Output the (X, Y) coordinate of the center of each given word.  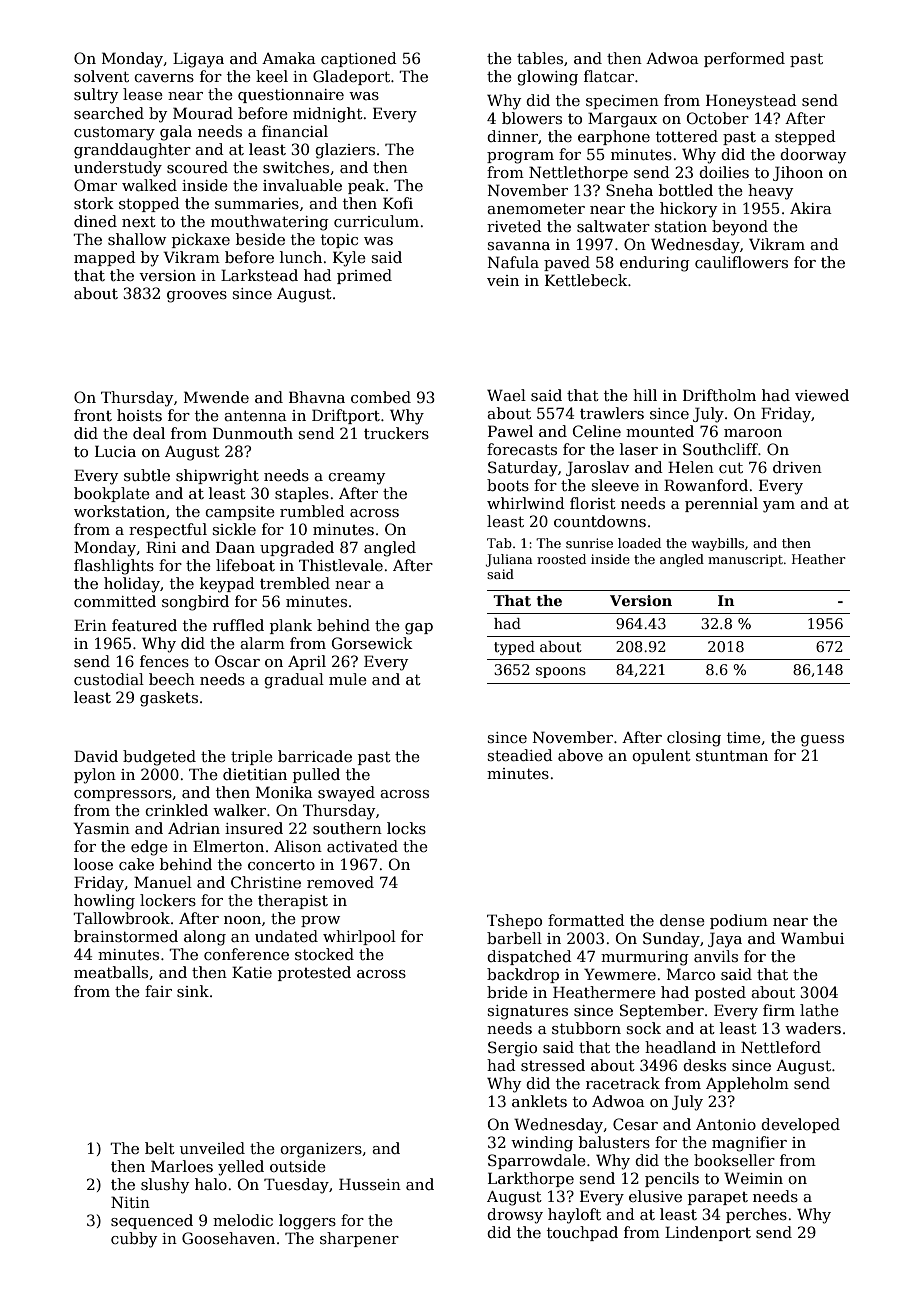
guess (822, 741)
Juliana (509, 560)
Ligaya (198, 60)
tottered (687, 136)
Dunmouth (253, 433)
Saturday (523, 469)
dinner (512, 136)
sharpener (359, 1239)
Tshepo (514, 921)
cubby (134, 1240)
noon (242, 920)
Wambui (812, 938)
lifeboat (245, 565)
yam (779, 507)
